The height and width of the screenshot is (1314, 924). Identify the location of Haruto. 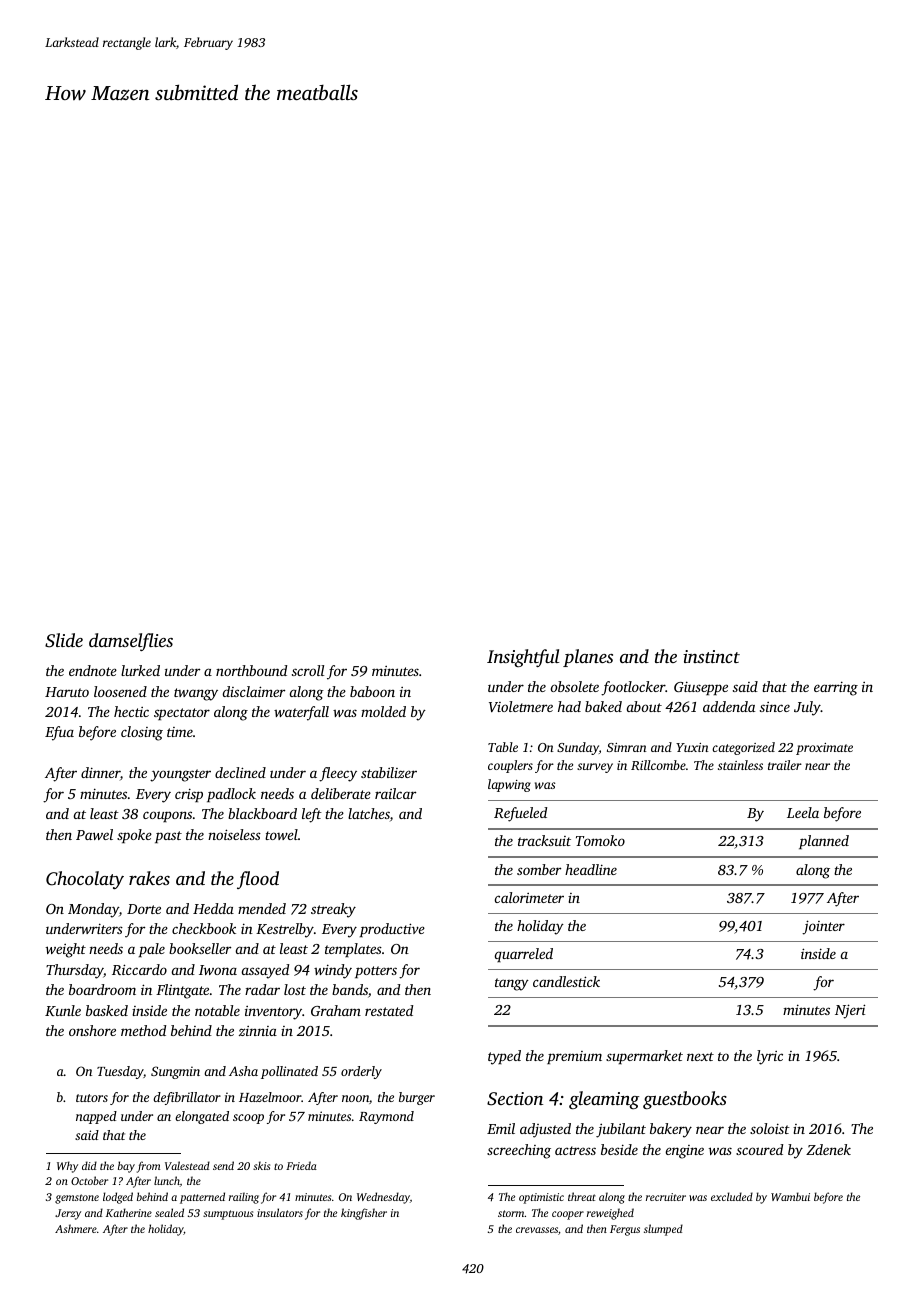
(67, 692).
